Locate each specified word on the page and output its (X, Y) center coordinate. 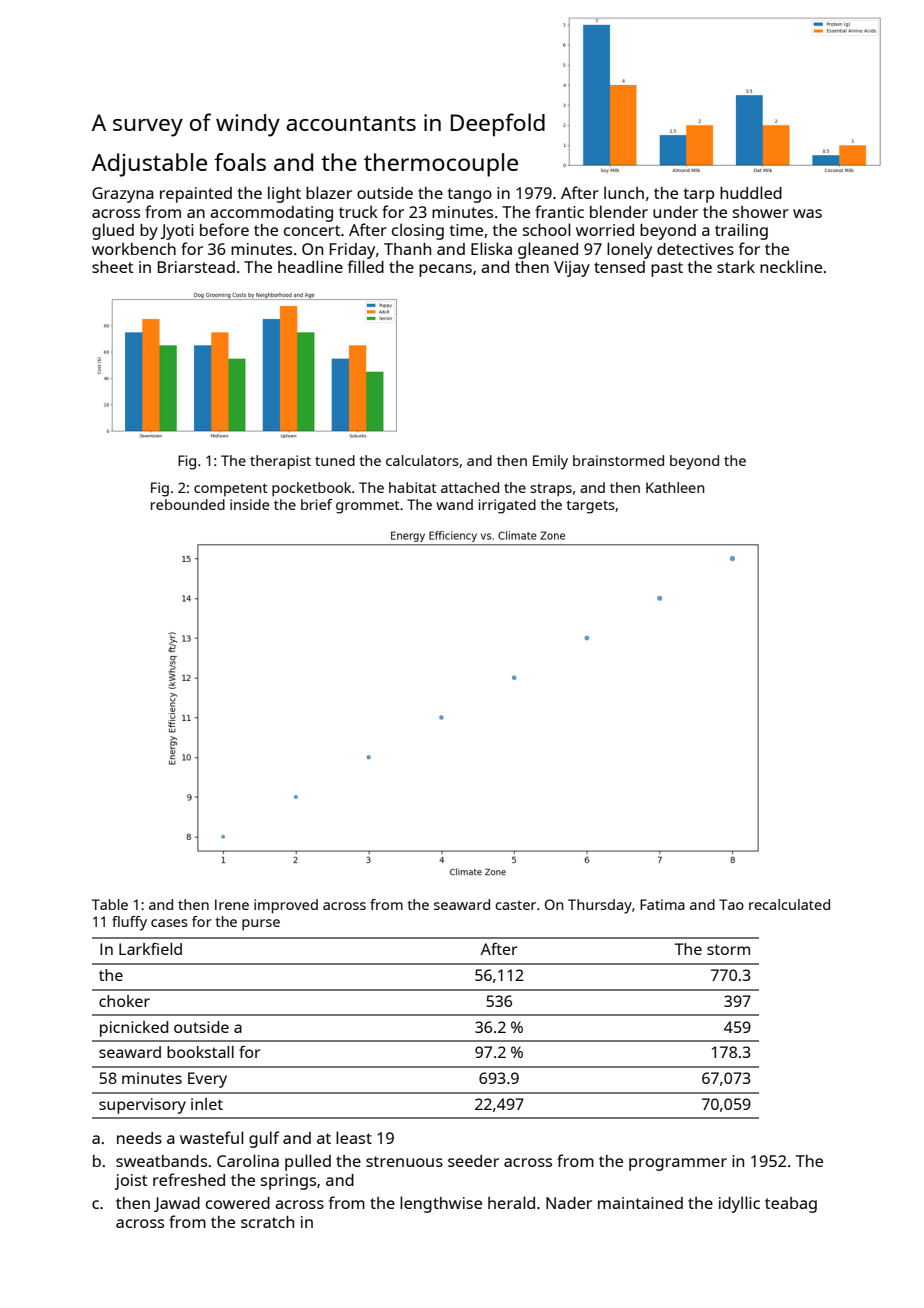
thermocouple (441, 165)
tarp (699, 195)
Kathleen (675, 487)
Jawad (177, 1204)
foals (240, 162)
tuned (335, 460)
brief (316, 504)
